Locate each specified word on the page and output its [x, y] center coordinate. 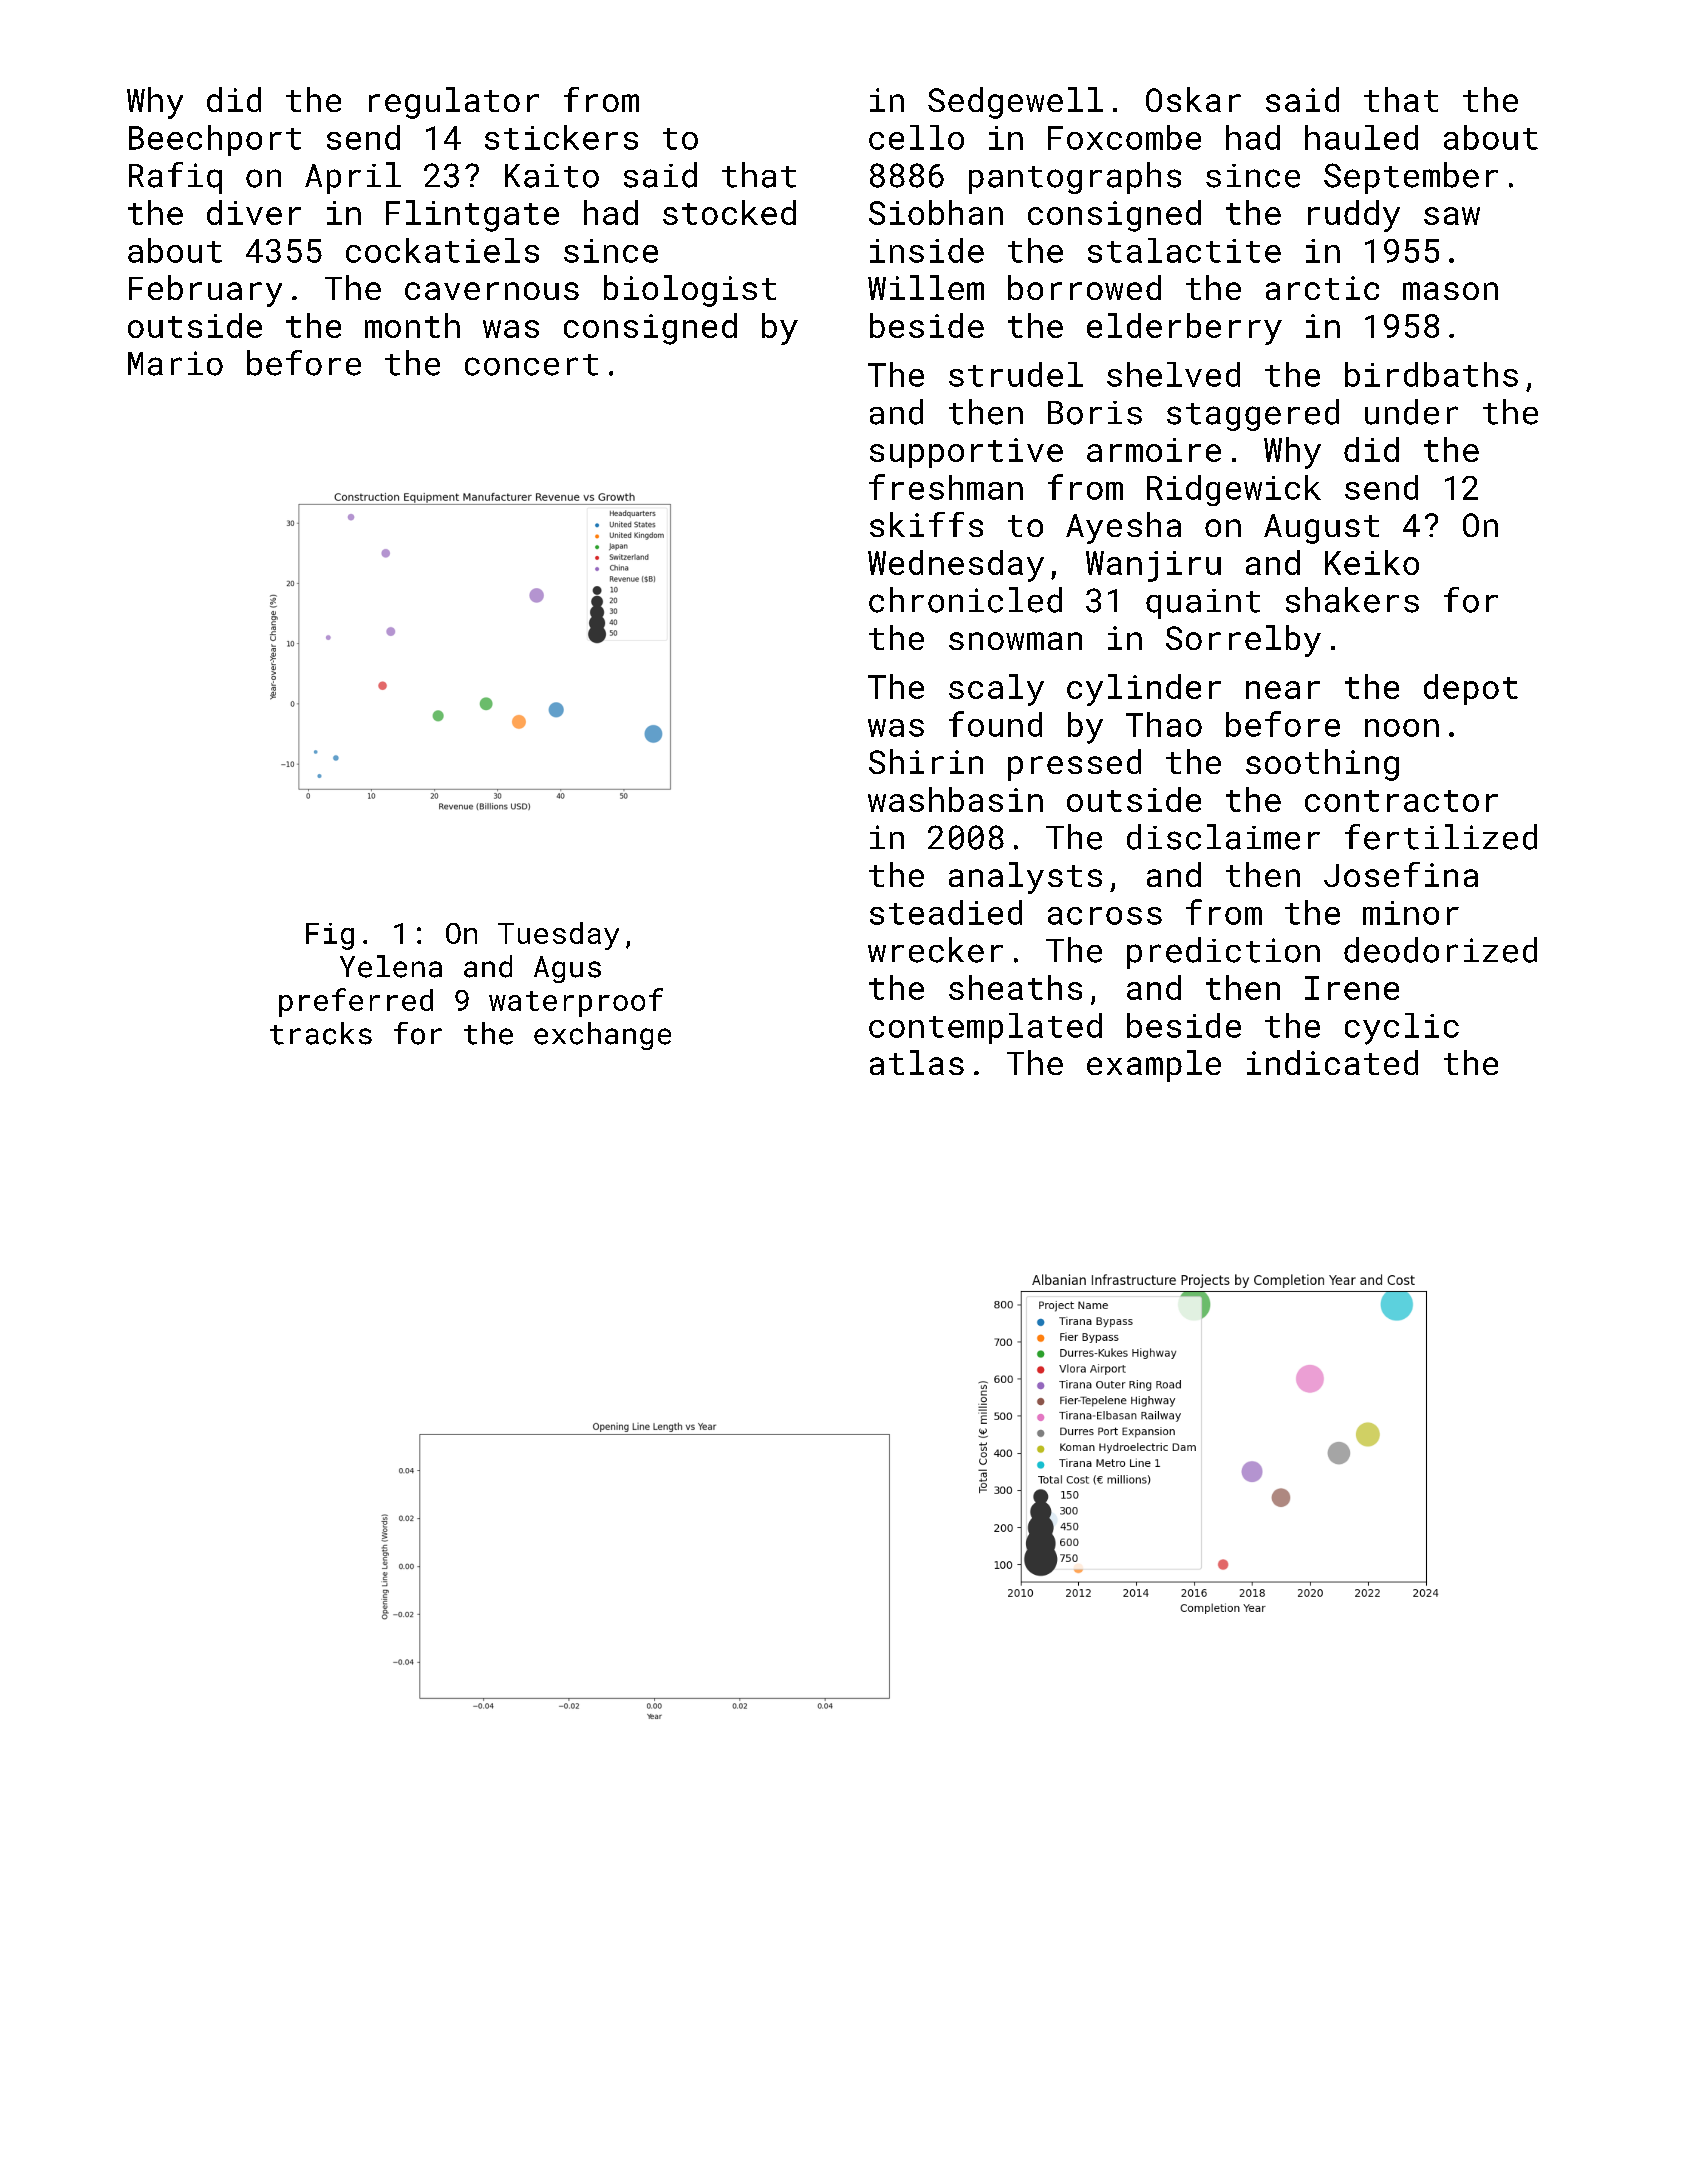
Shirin [926, 761]
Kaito [552, 176]
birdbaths [1431, 374]
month [412, 325]
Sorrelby [1243, 641]
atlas [917, 1062]
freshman [946, 487]
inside [927, 250]
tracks [321, 1033]
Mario [175, 363]
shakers [1352, 600]
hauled [1361, 137]
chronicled [965, 600]
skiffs [926, 524]
